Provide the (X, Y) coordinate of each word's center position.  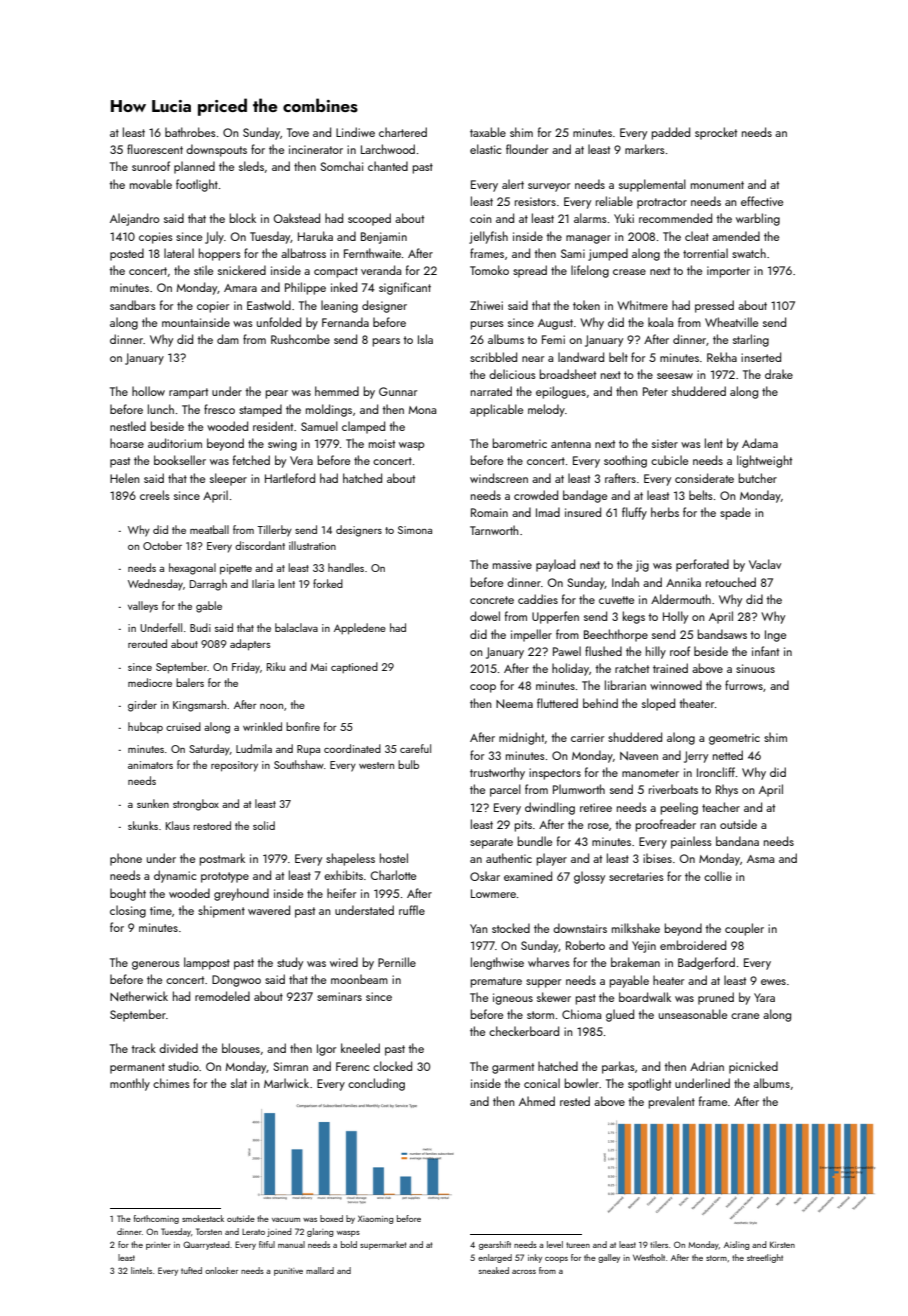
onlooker (221, 1270)
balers (190, 682)
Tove (298, 132)
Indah (625, 582)
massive (512, 564)
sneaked (494, 1270)
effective (762, 201)
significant (405, 288)
